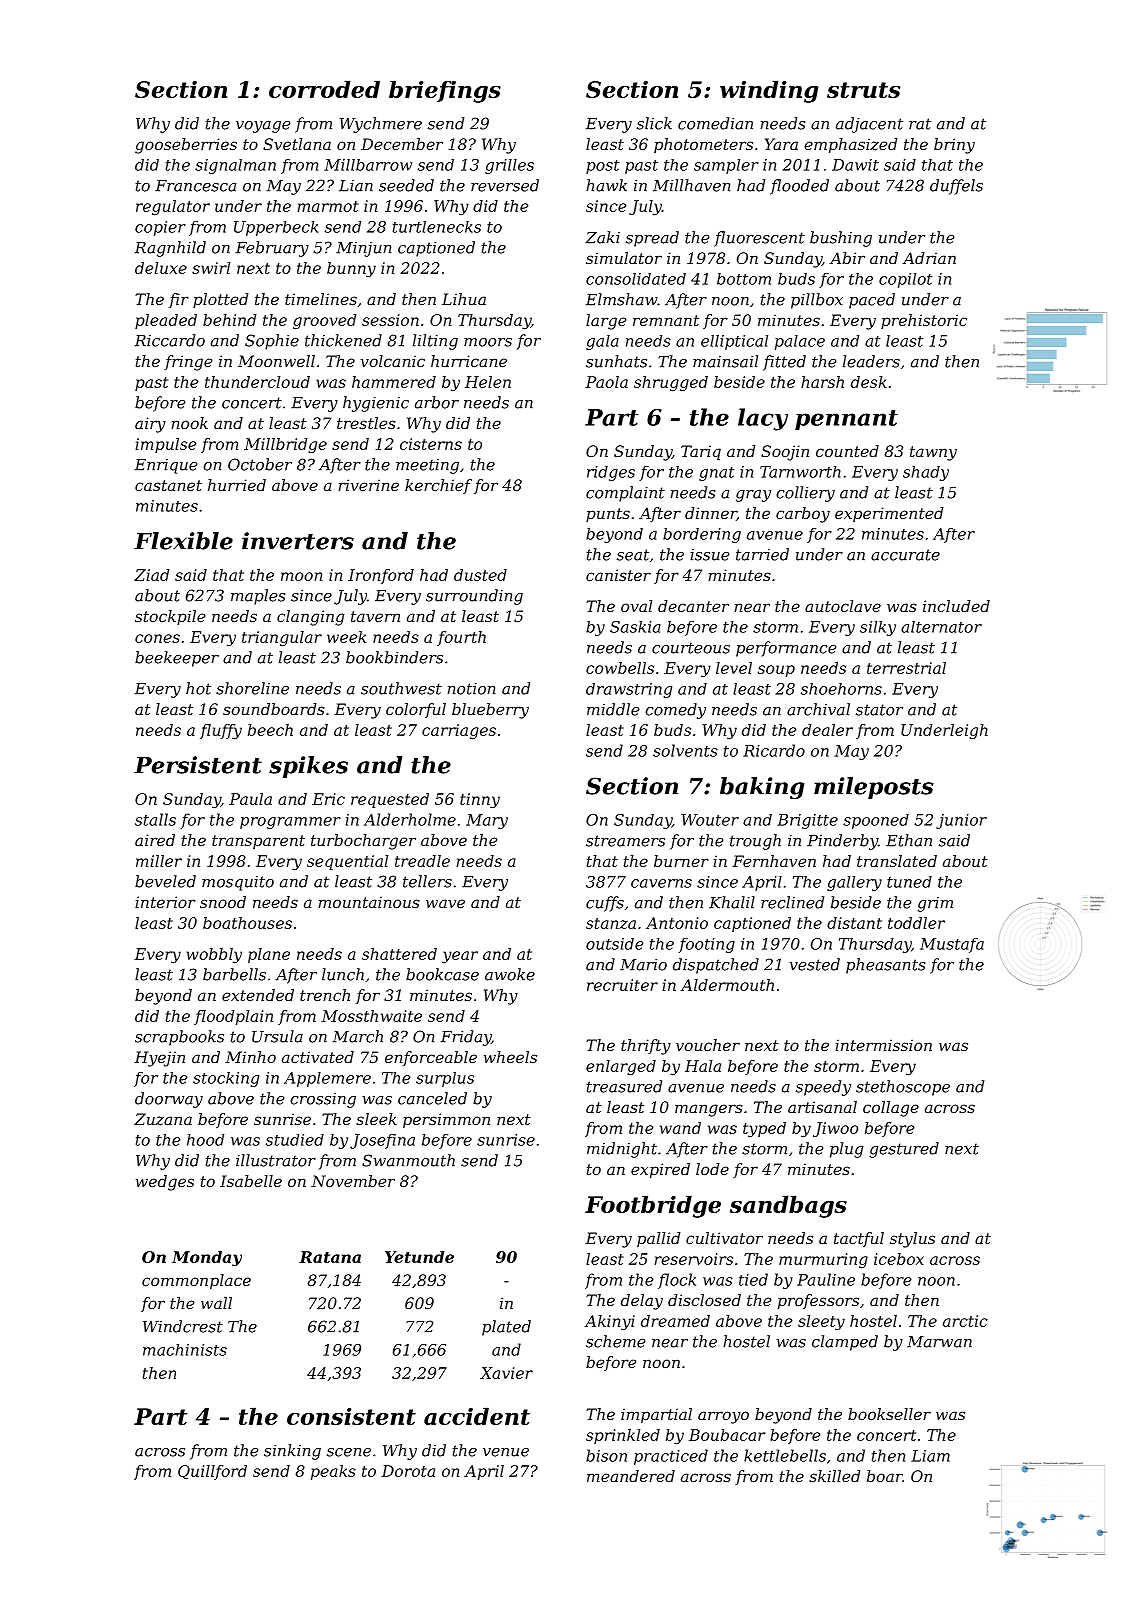  I want to click on Ziad, so click(152, 575).
